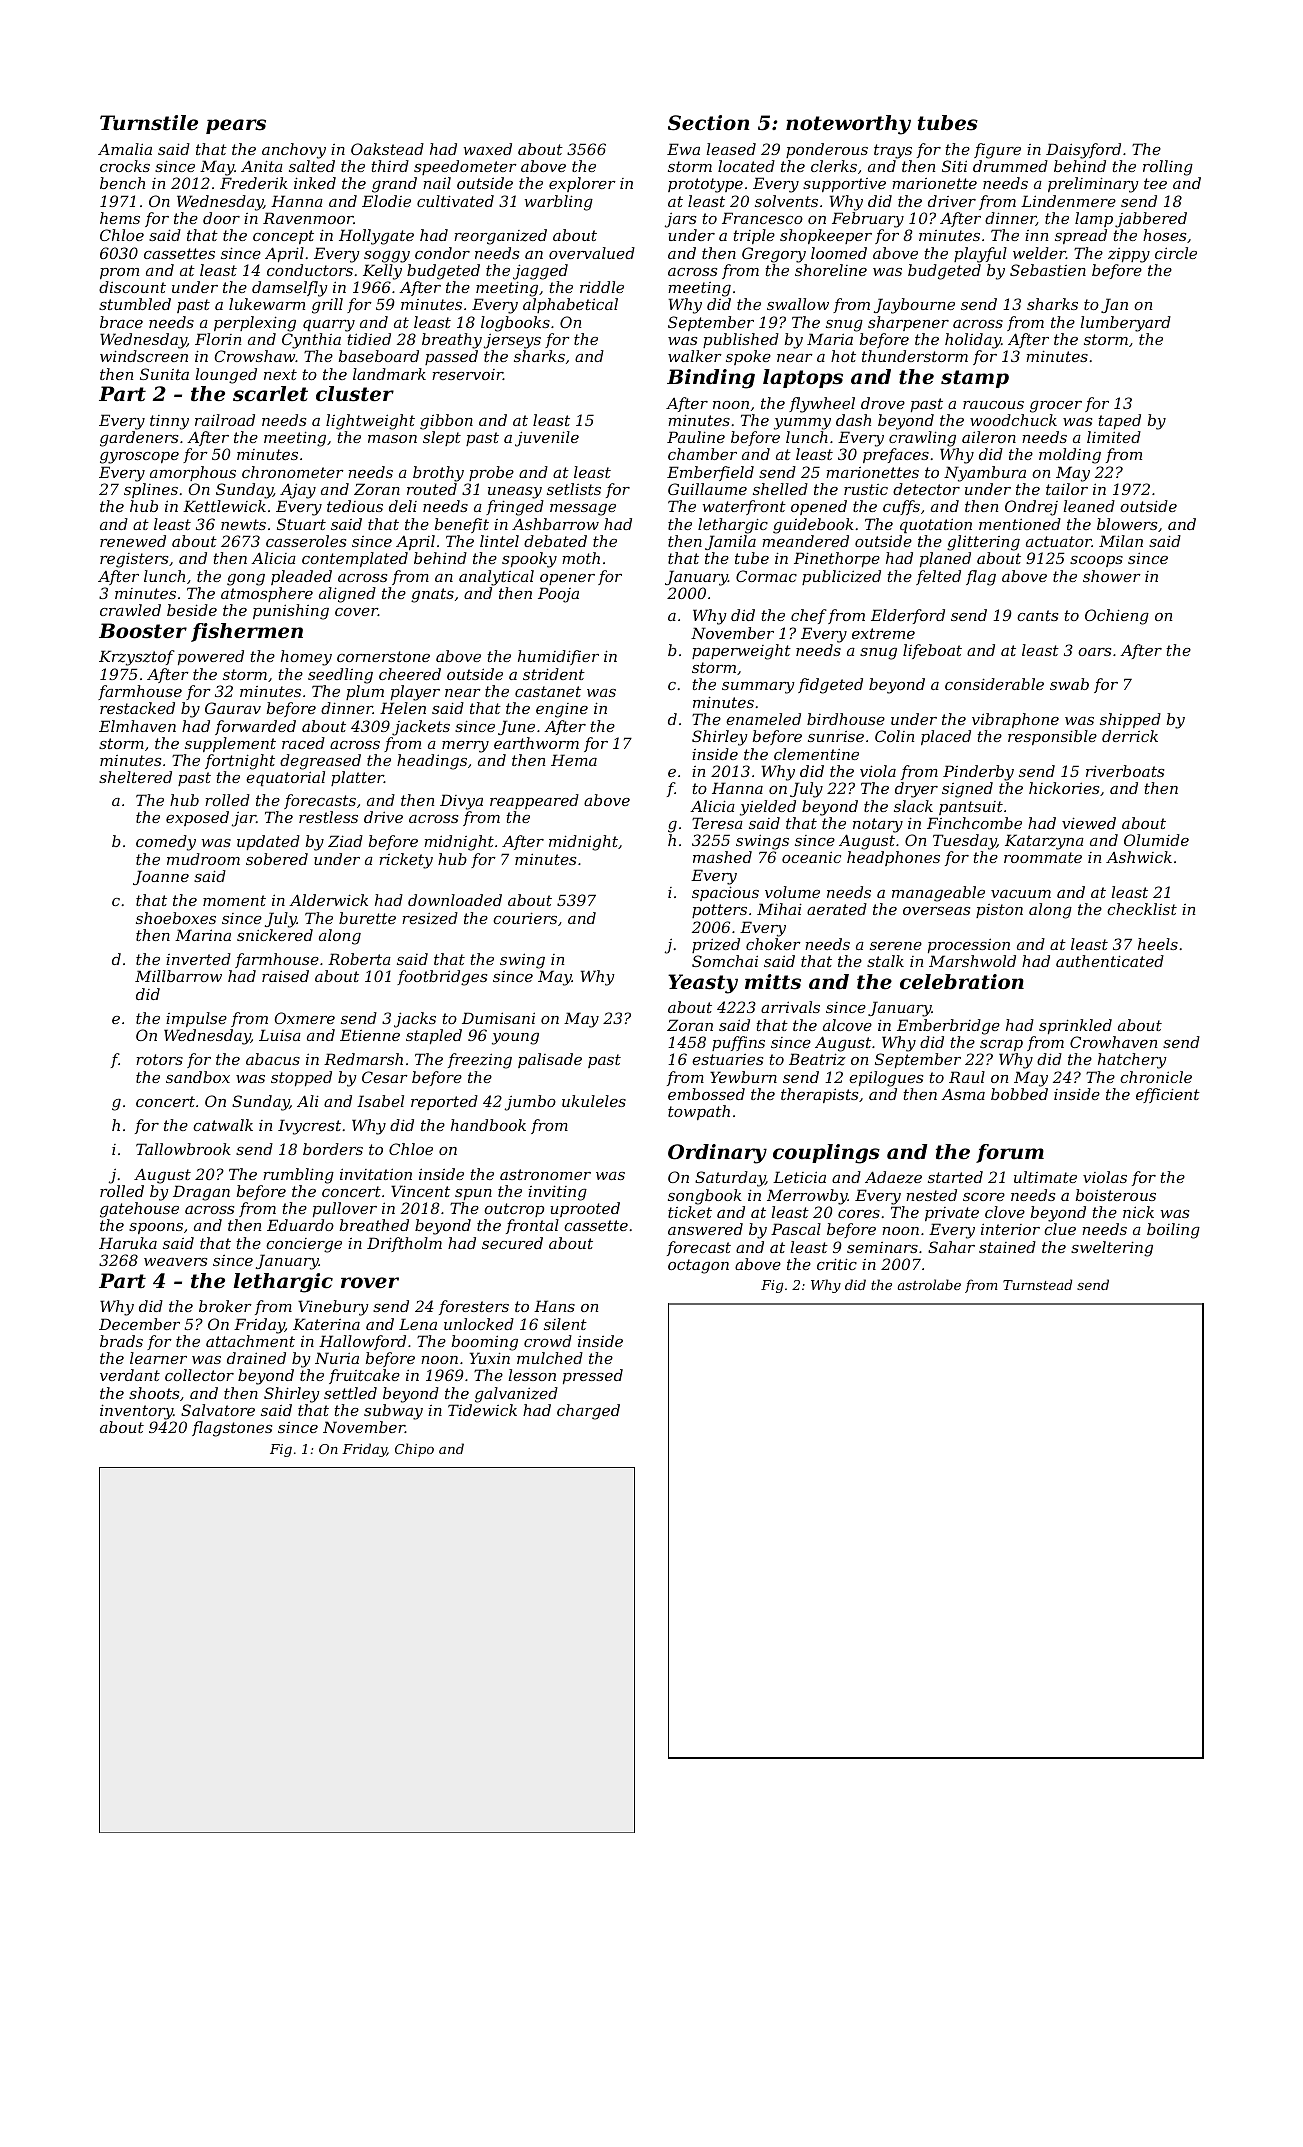 The width and height of the screenshot is (1303, 2147). What do you see at coordinates (159, 1059) in the screenshot?
I see `rotors` at bounding box center [159, 1059].
